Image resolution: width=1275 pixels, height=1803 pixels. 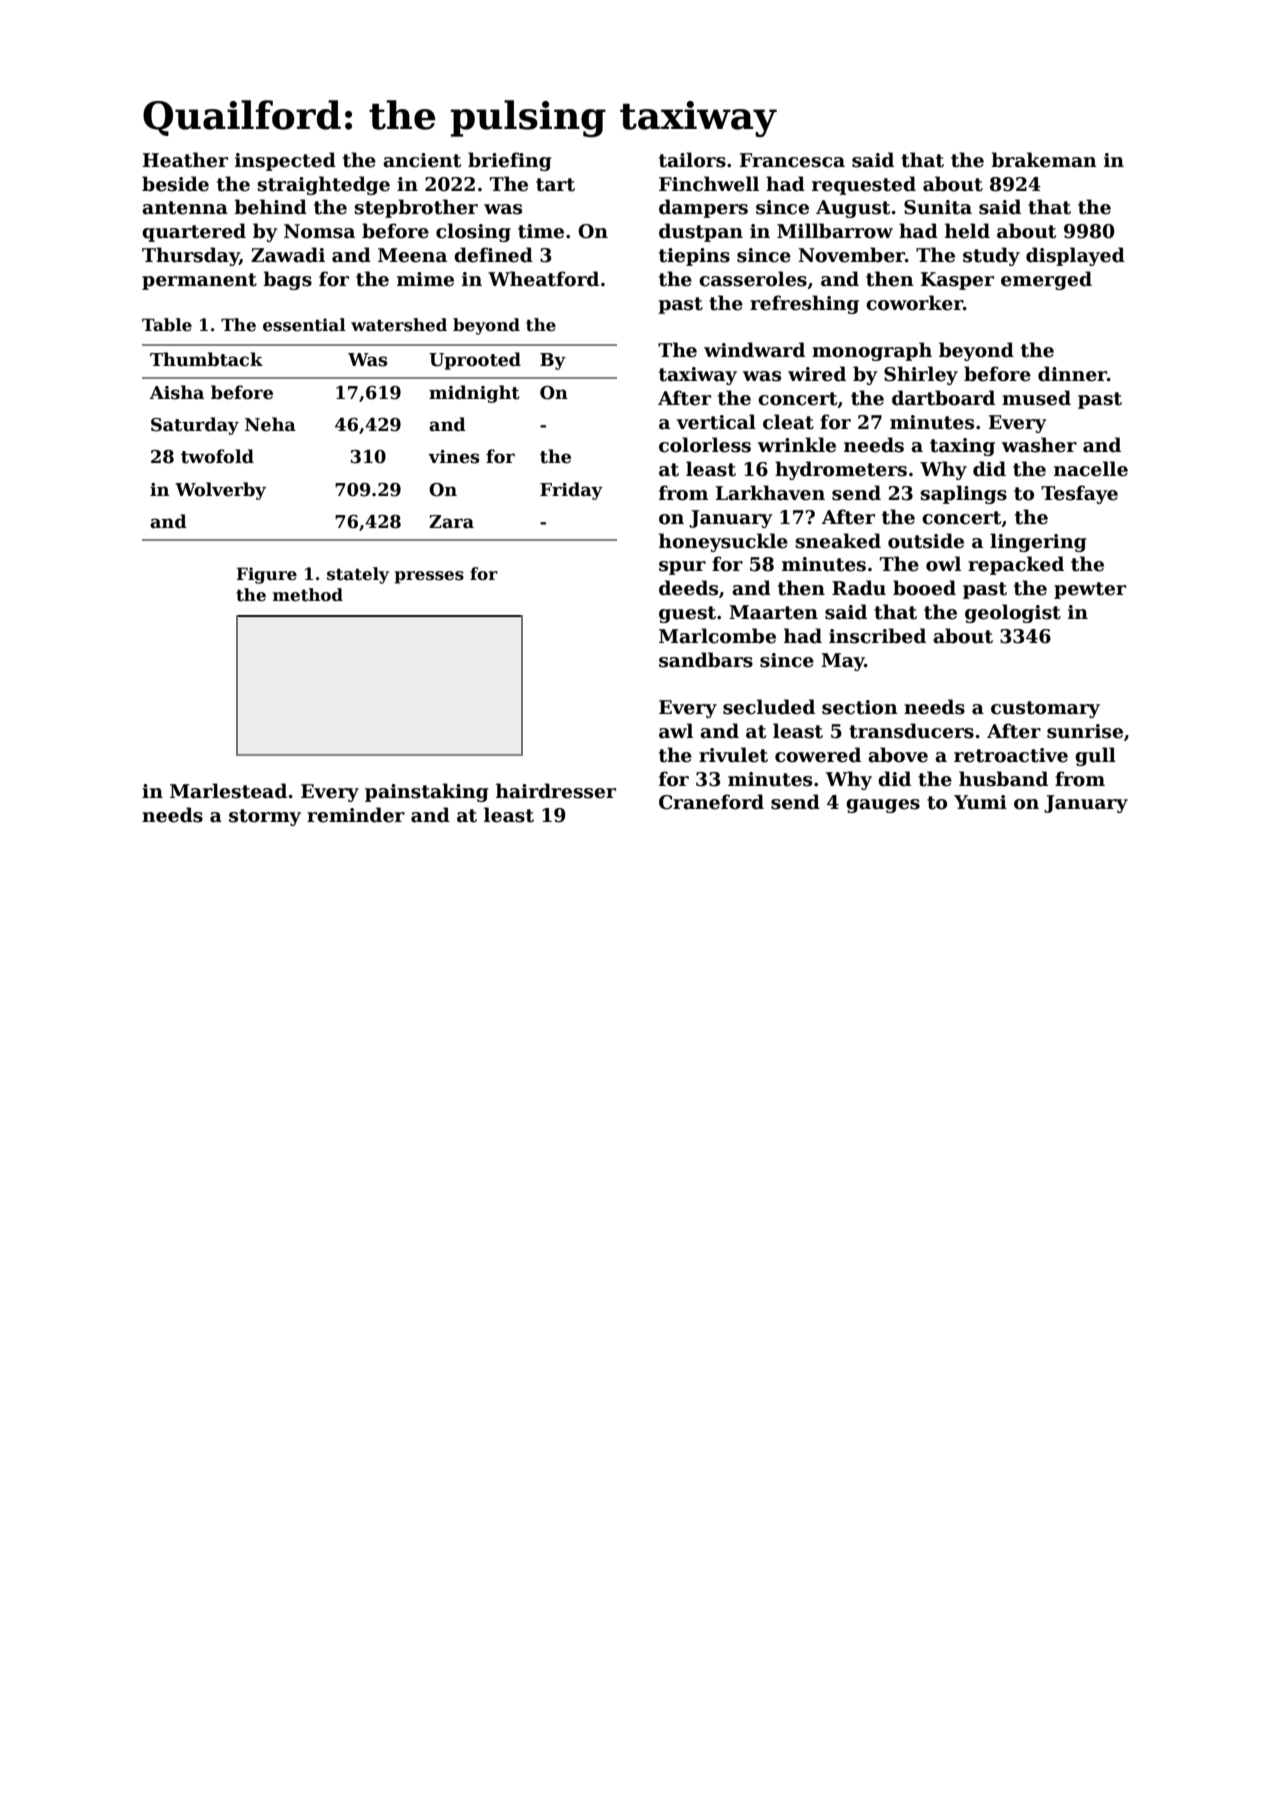 What do you see at coordinates (792, 160) in the screenshot?
I see `Francesca` at bounding box center [792, 160].
